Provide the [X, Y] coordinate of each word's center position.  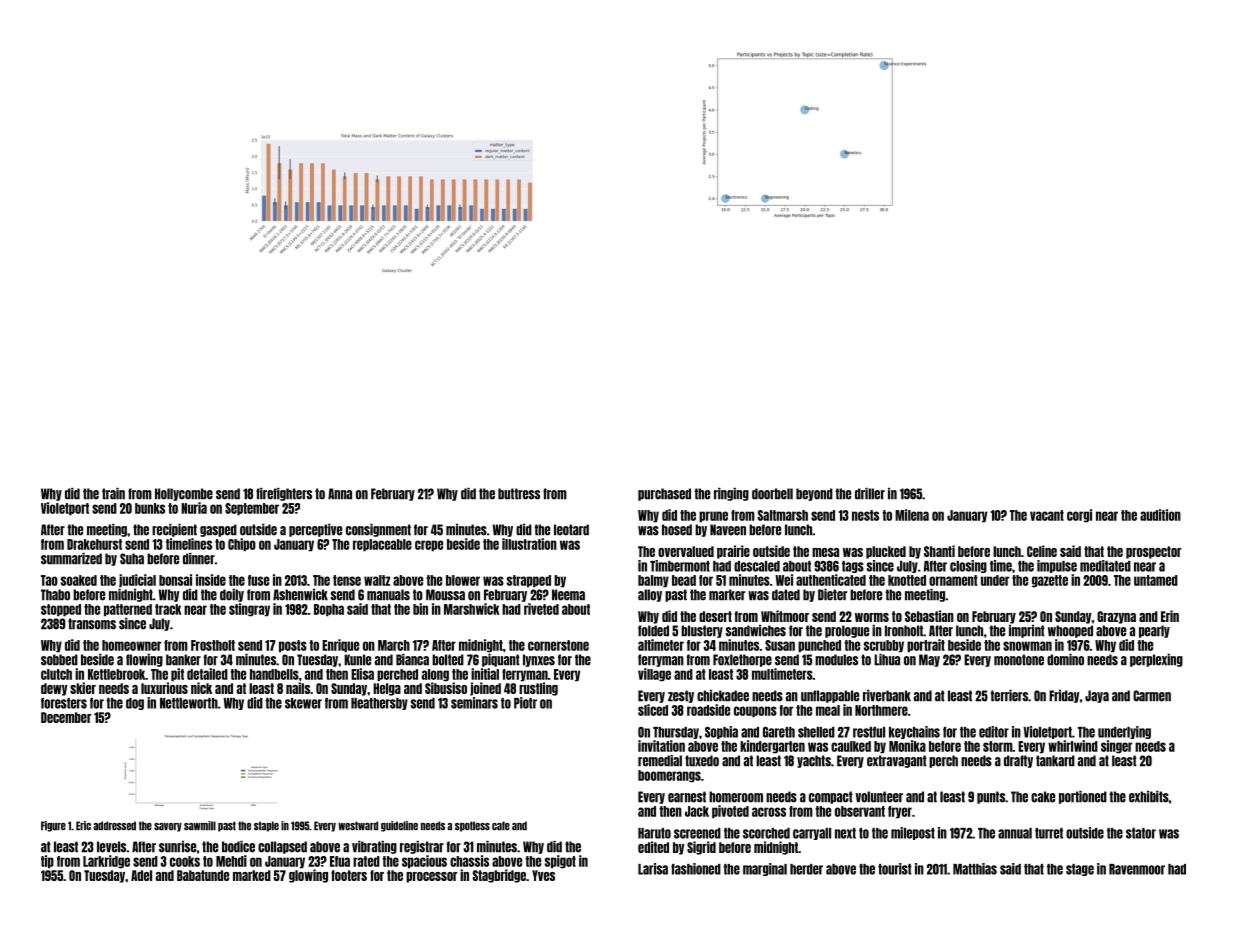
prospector [1153, 552]
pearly [1154, 631]
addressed [114, 826]
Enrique [340, 646]
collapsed [282, 847]
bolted [448, 660]
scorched [766, 833]
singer [1116, 747]
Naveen [728, 530]
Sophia [721, 732]
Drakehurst [94, 544]
